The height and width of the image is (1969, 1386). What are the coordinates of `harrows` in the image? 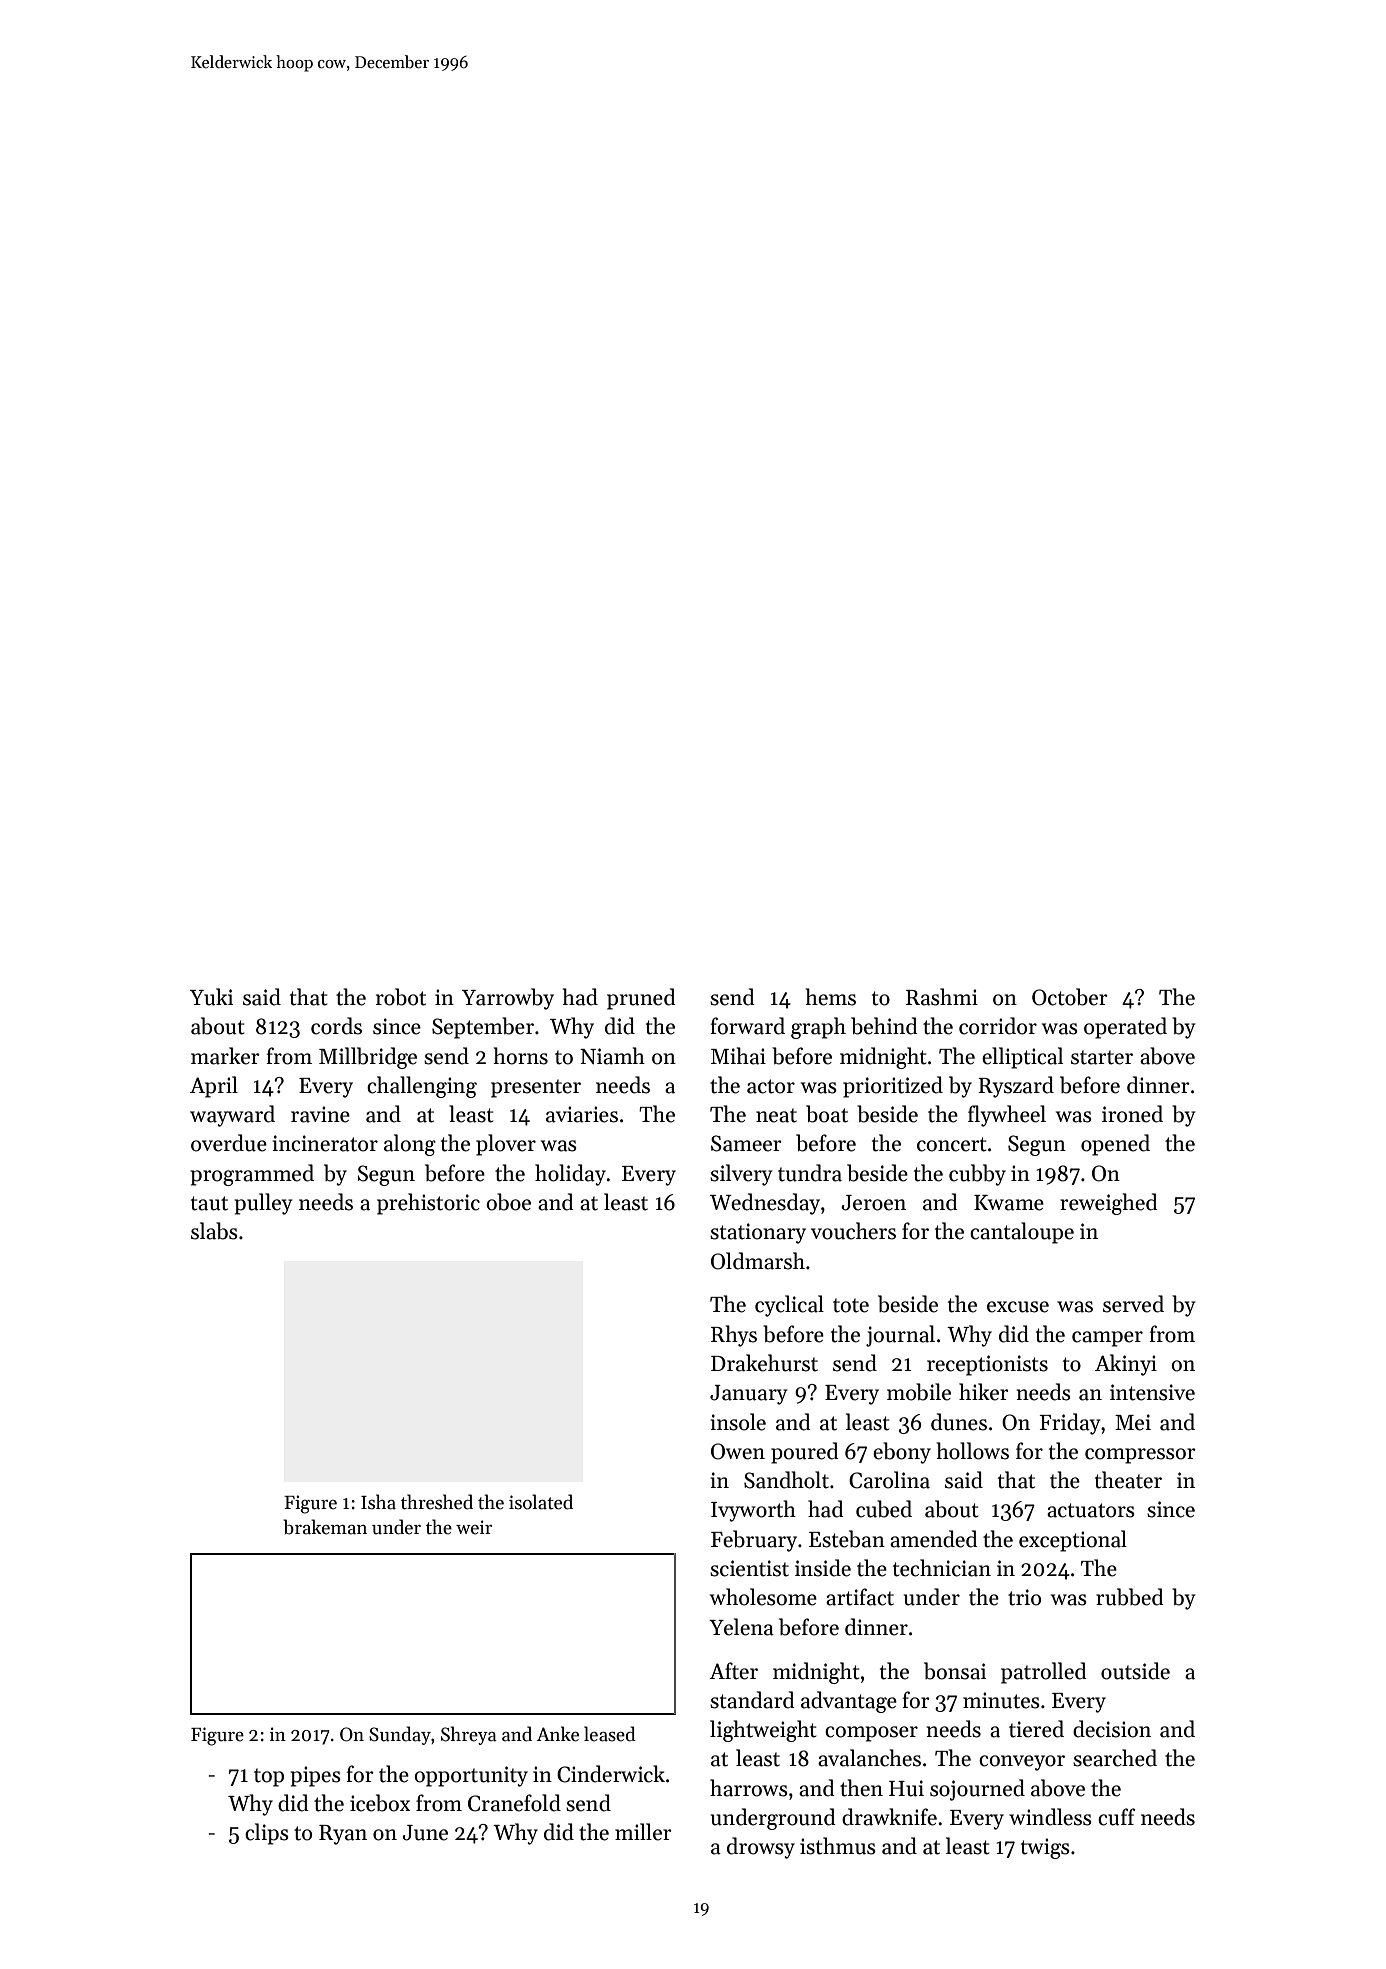 It's located at (749, 1788).
